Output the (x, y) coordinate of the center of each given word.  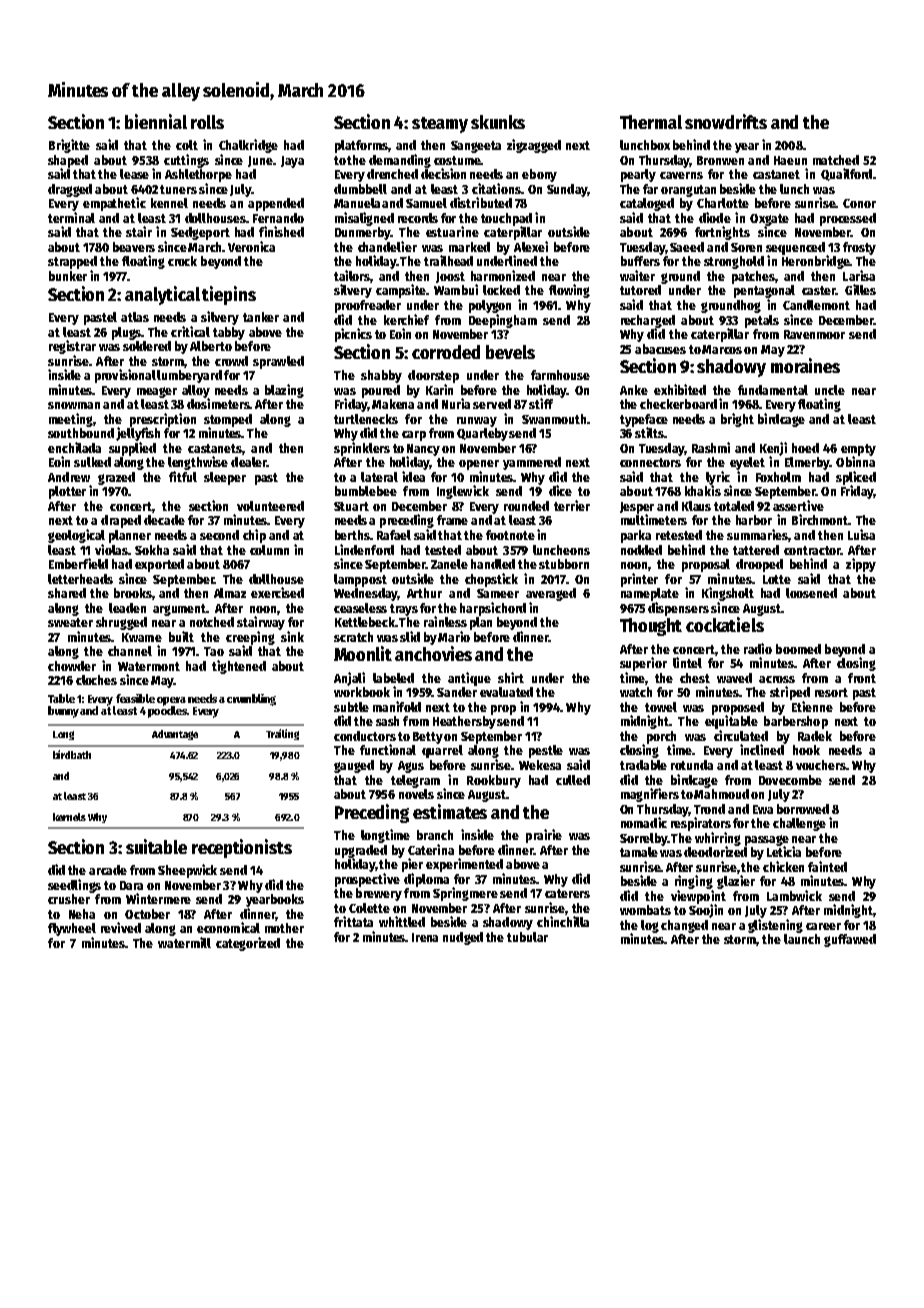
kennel (169, 203)
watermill (184, 942)
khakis (703, 490)
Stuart (351, 506)
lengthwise (198, 463)
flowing (569, 291)
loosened (811, 593)
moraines (805, 365)
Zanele (449, 564)
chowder (72, 666)
